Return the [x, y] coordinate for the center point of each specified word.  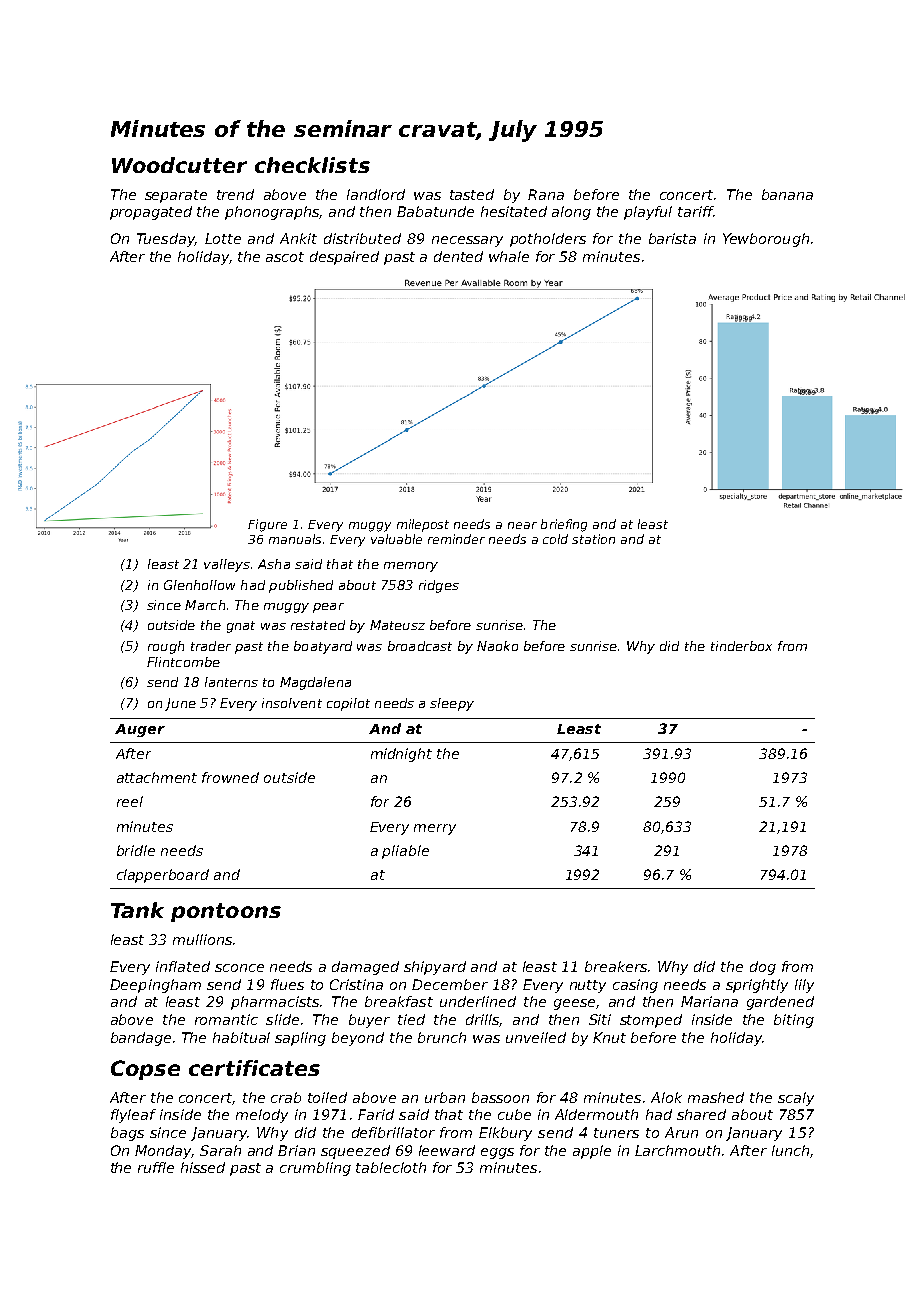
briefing [564, 525]
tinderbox [741, 646]
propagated [151, 213]
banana [787, 194]
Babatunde [435, 211]
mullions [202, 939]
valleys [227, 565]
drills [482, 1019]
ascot [285, 257]
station [593, 539]
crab [286, 1097]
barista [672, 238]
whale [509, 256]
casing [635, 986]
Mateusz [397, 625]
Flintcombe [183, 662]
